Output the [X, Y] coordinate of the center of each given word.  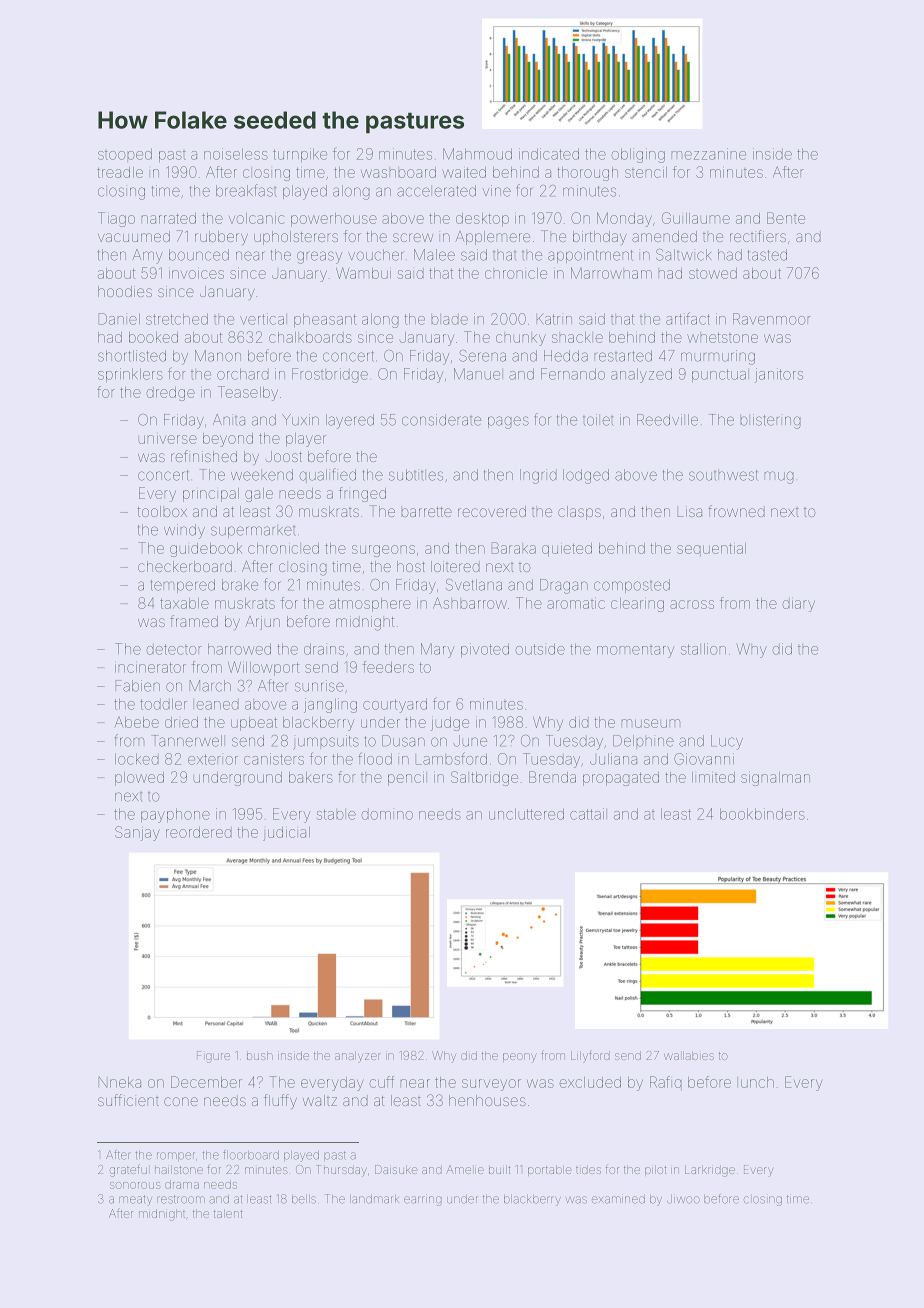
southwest [723, 475]
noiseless [236, 154]
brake [240, 585]
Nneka [120, 1082]
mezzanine [709, 154]
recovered [492, 511]
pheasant [325, 320]
